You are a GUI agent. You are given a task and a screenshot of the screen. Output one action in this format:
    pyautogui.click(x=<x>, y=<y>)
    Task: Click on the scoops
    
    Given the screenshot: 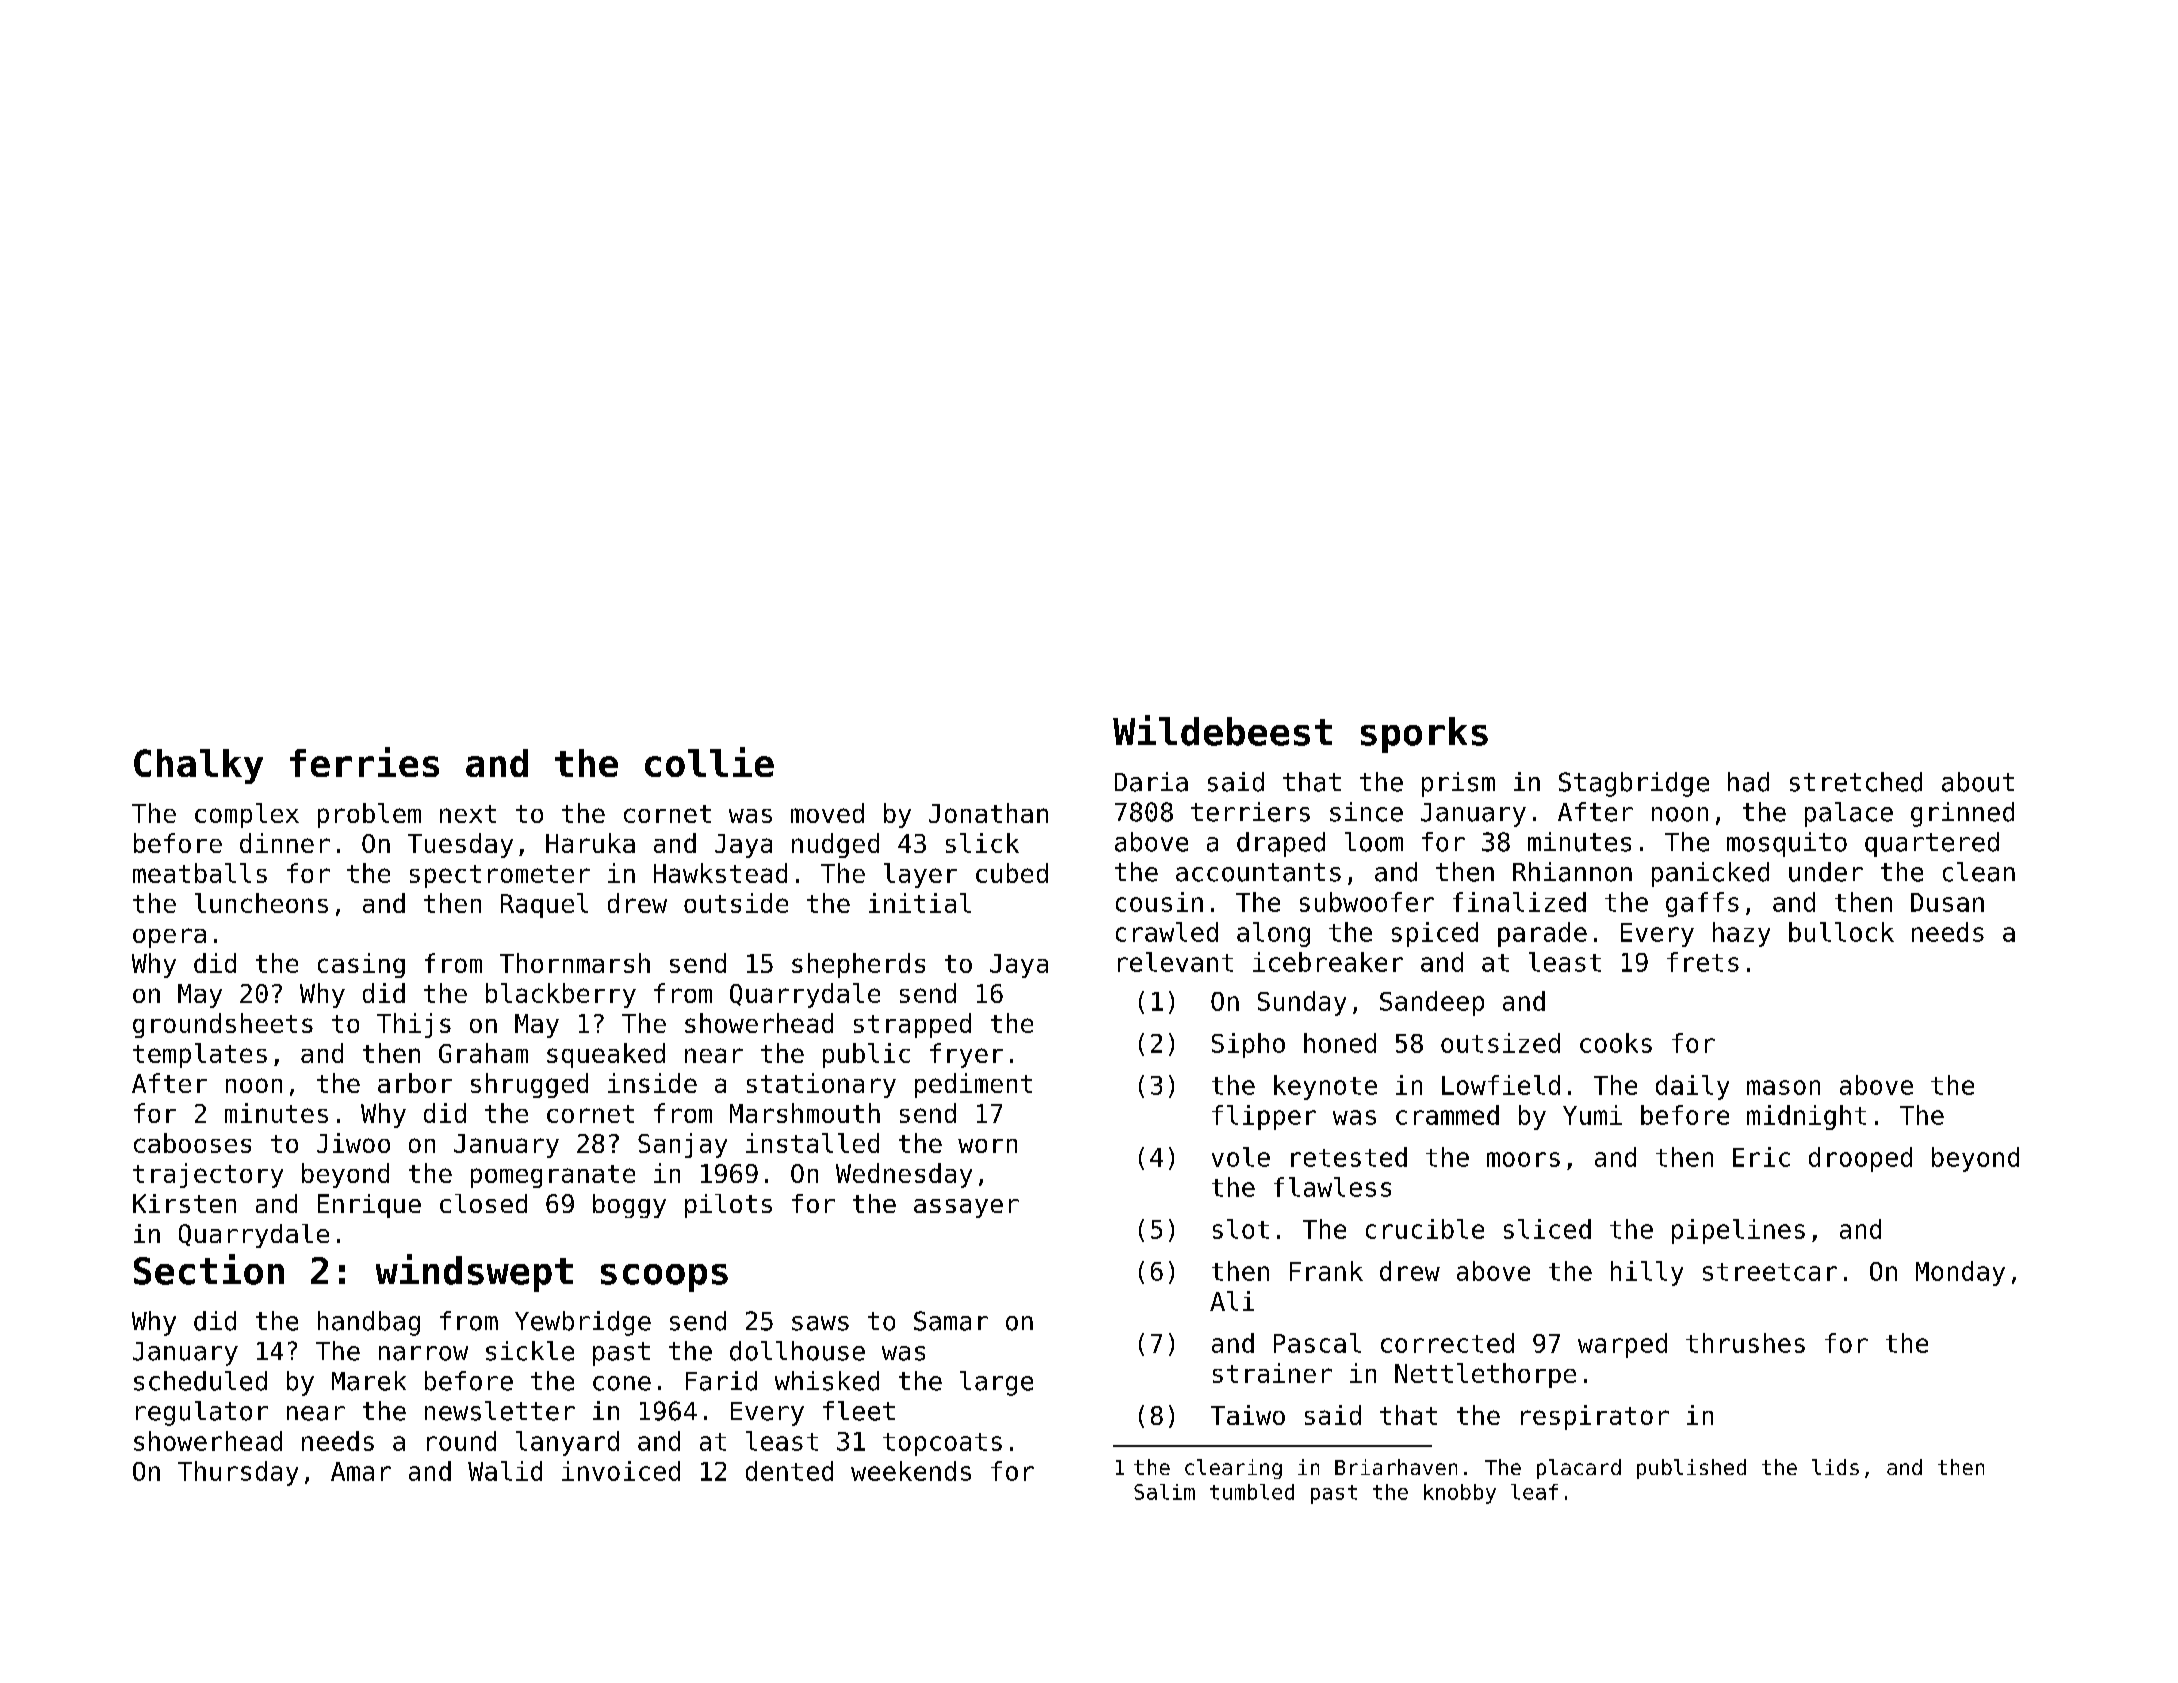 What is the action you would take?
    pyautogui.click(x=664, y=1278)
